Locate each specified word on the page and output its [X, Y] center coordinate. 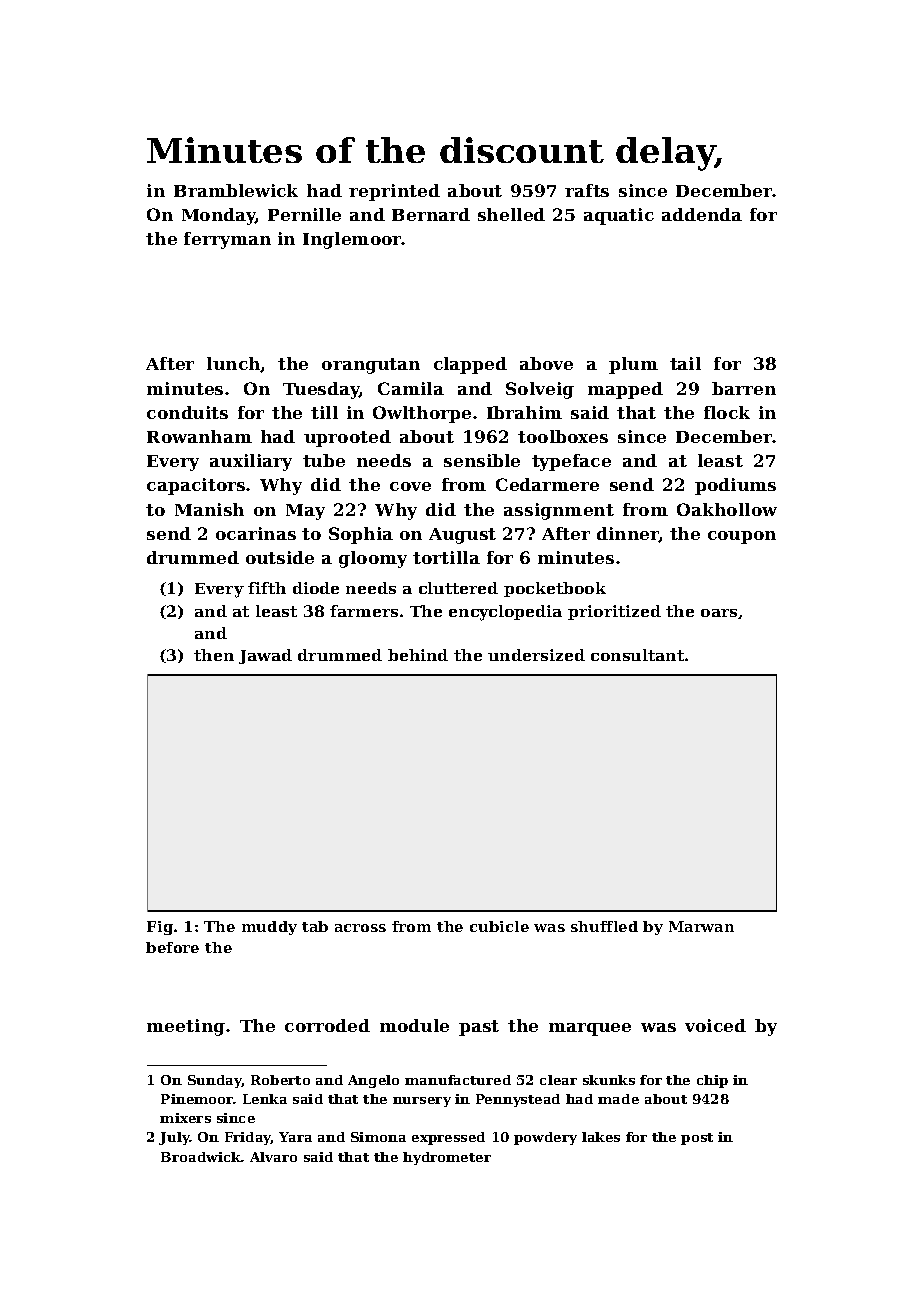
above [546, 363]
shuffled [604, 926]
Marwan [701, 926]
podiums [735, 486]
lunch [234, 364]
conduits [187, 412]
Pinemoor [197, 1099]
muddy [269, 928]
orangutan [371, 366]
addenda [702, 214]
